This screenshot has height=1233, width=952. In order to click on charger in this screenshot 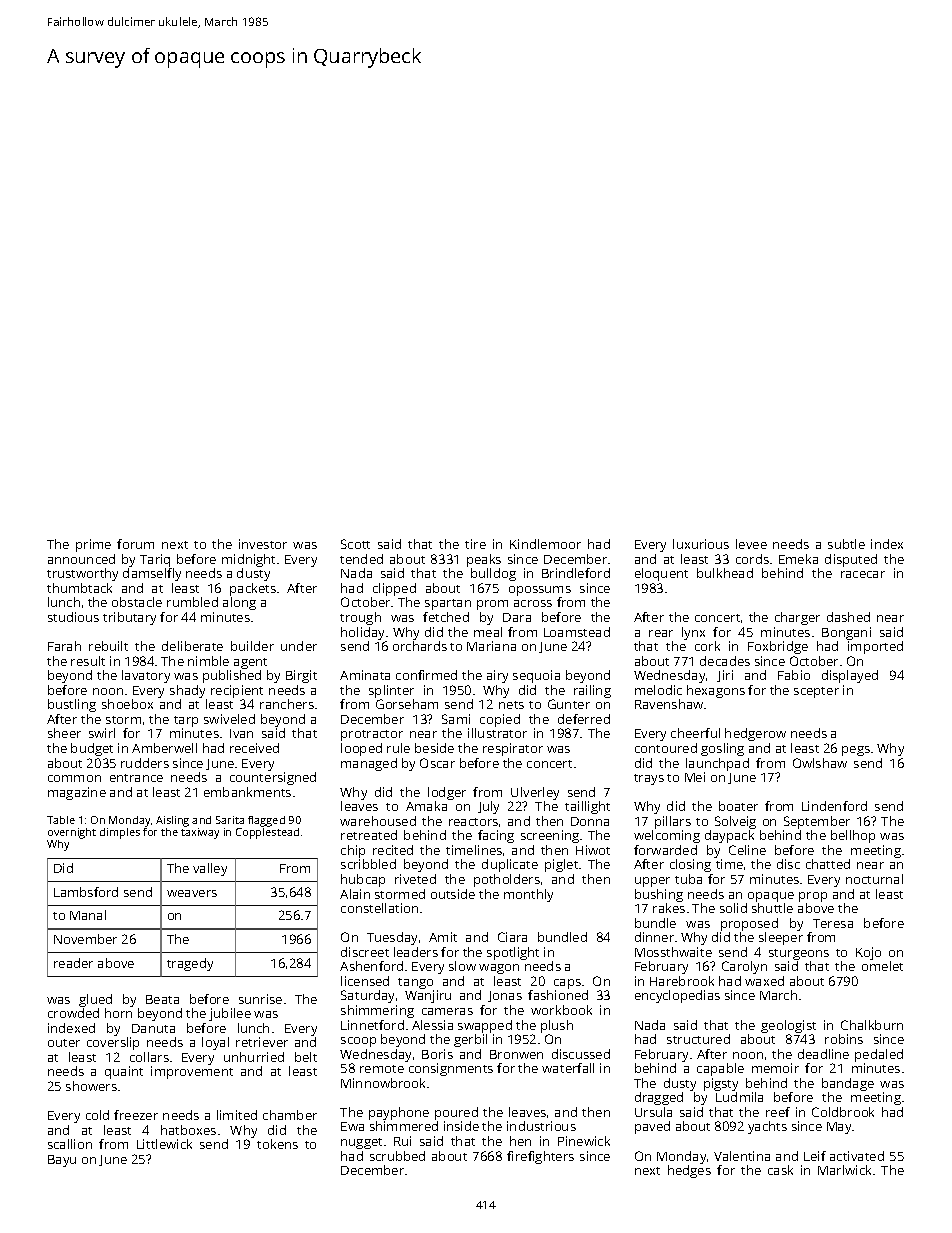, I will do `click(797, 618)`.
